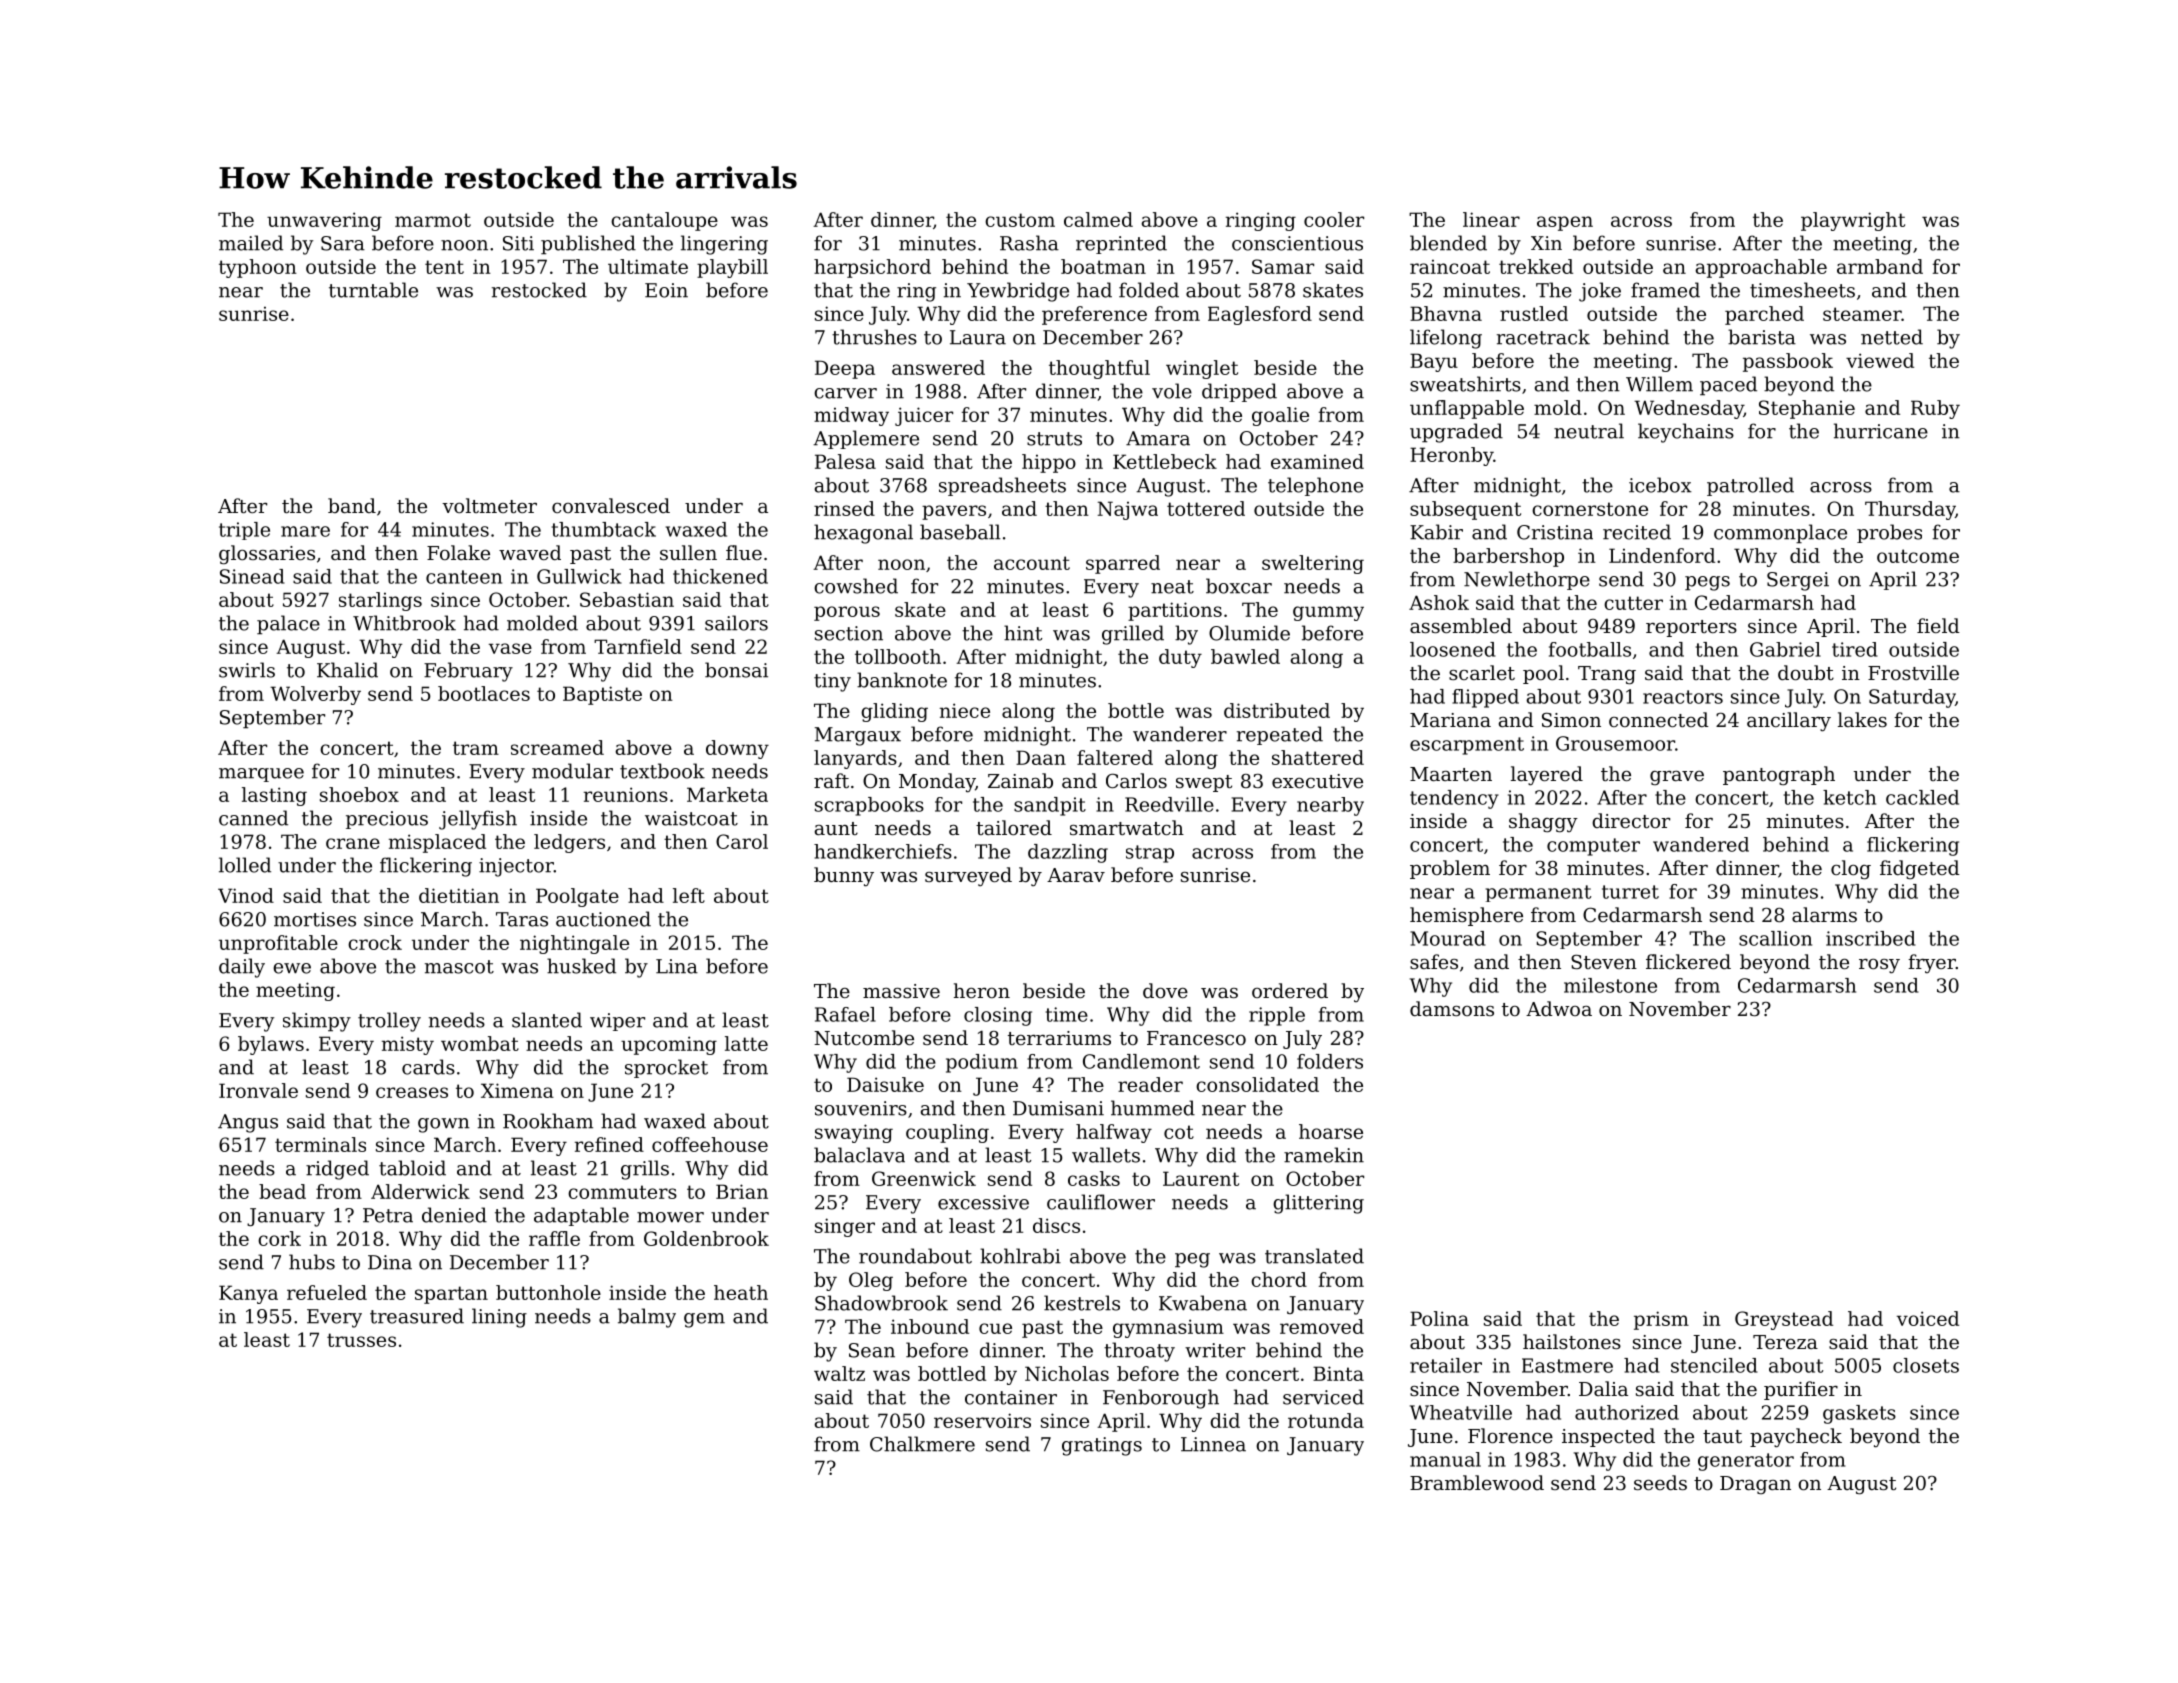 Image resolution: width=2178 pixels, height=1683 pixels. I want to click on banknote, so click(902, 680).
